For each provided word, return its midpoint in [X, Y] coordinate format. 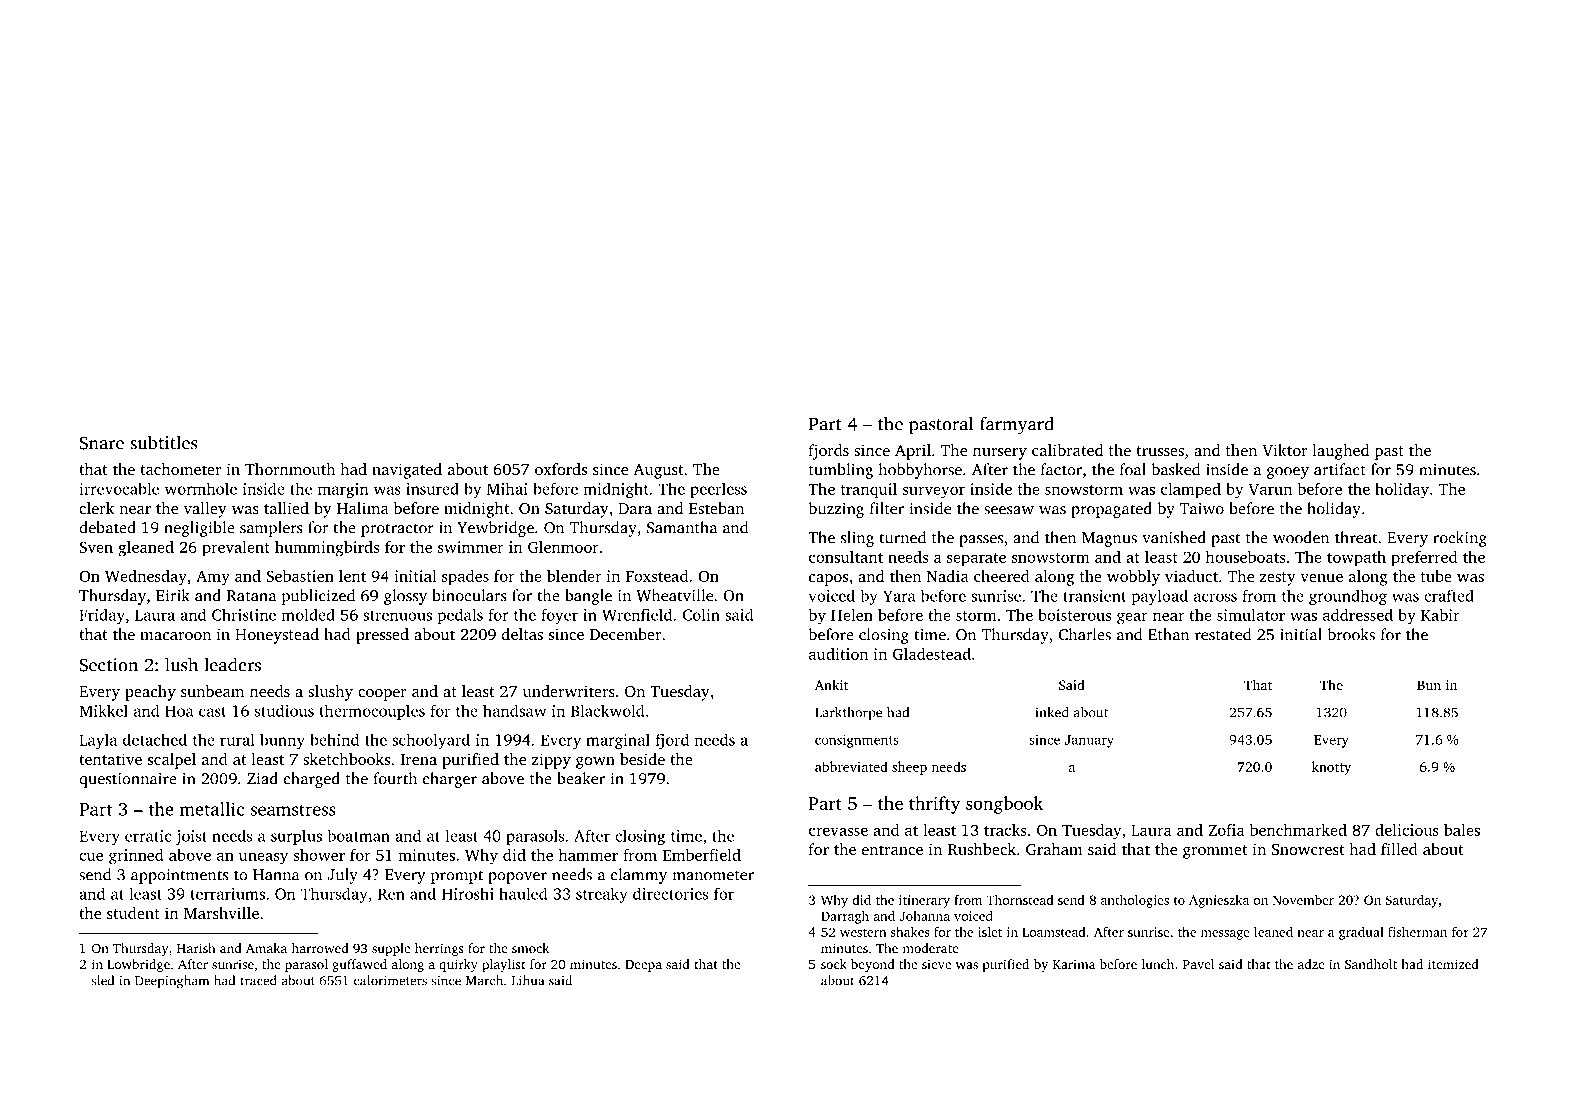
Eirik [173, 595]
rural [237, 740]
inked [1052, 712]
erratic [148, 836]
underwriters [569, 691]
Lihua [528, 980]
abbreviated [851, 766]
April [913, 452]
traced [258, 980]
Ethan [1168, 634]
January [1089, 741]
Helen [852, 615]
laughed [1341, 452]
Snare [101, 443]
